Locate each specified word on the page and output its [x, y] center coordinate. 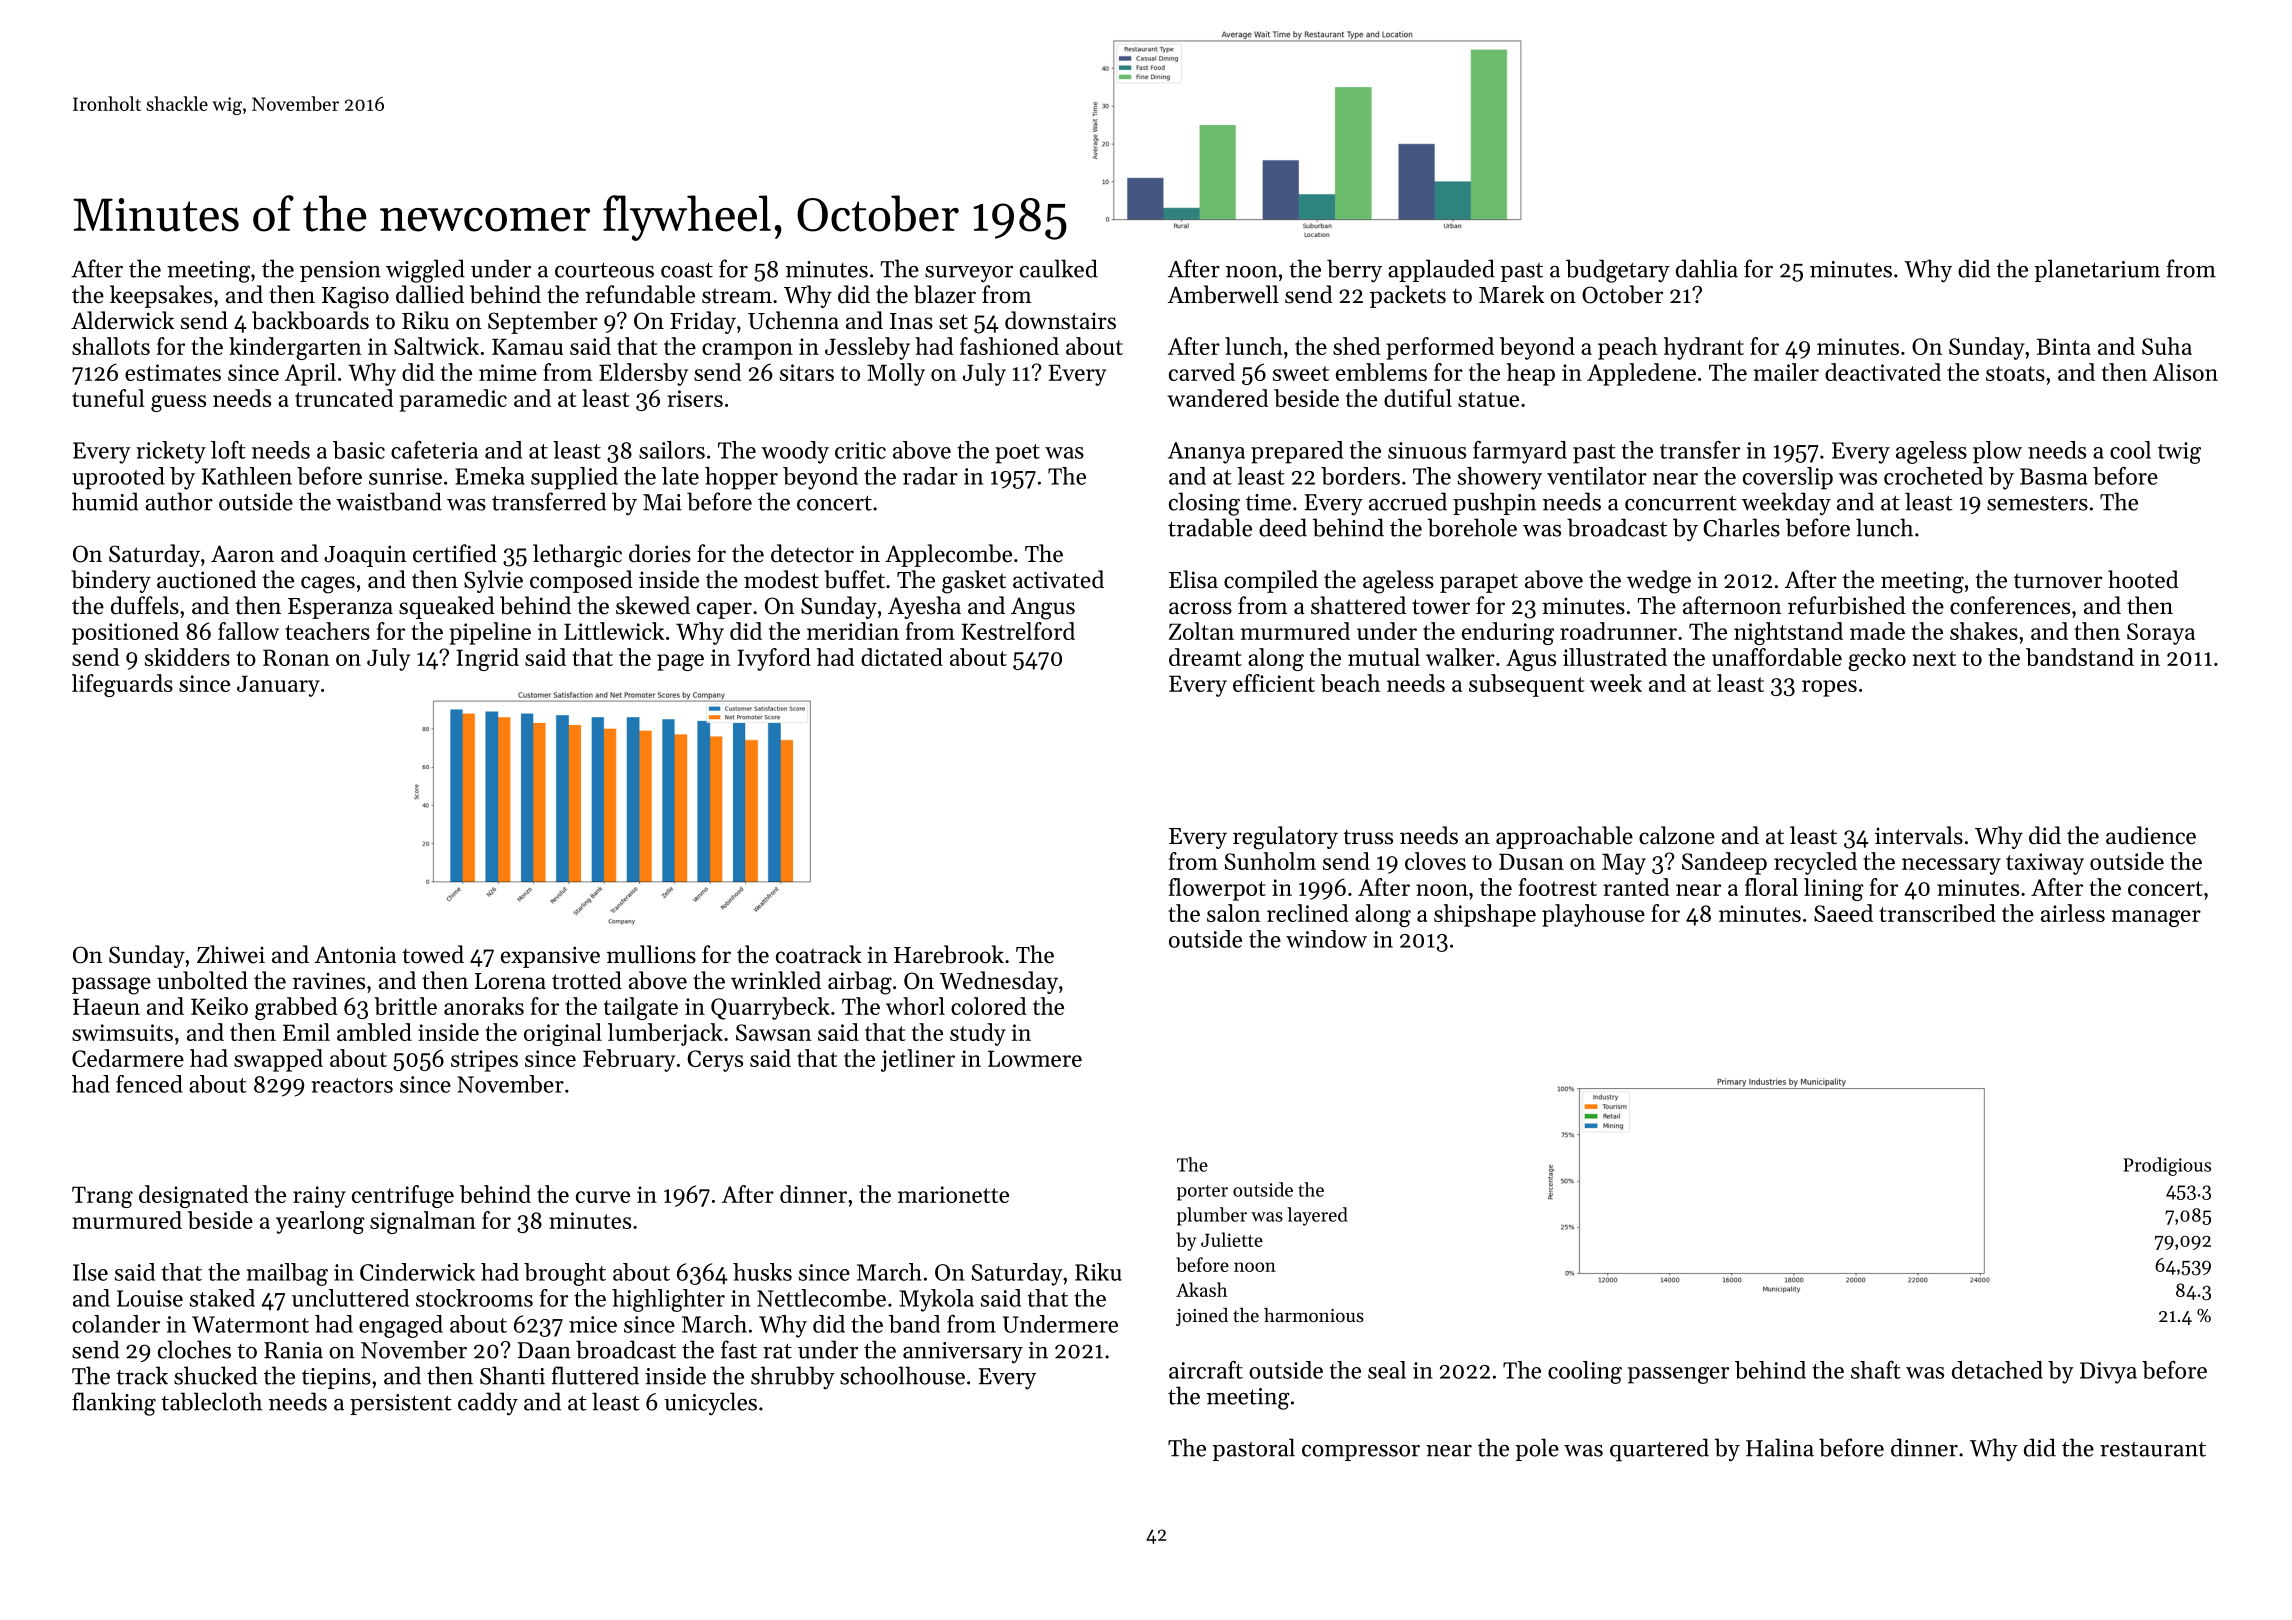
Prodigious [2167, 1166]
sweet [1301, 373]
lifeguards [122, 685]
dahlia [1707, 268]
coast [687, 270]
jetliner [918, 1060]
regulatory [1285, 838]
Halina [1780, 1447]
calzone [1677, 835]
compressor [1361, 1453]
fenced [149, 1084]
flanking [114, 1404]
